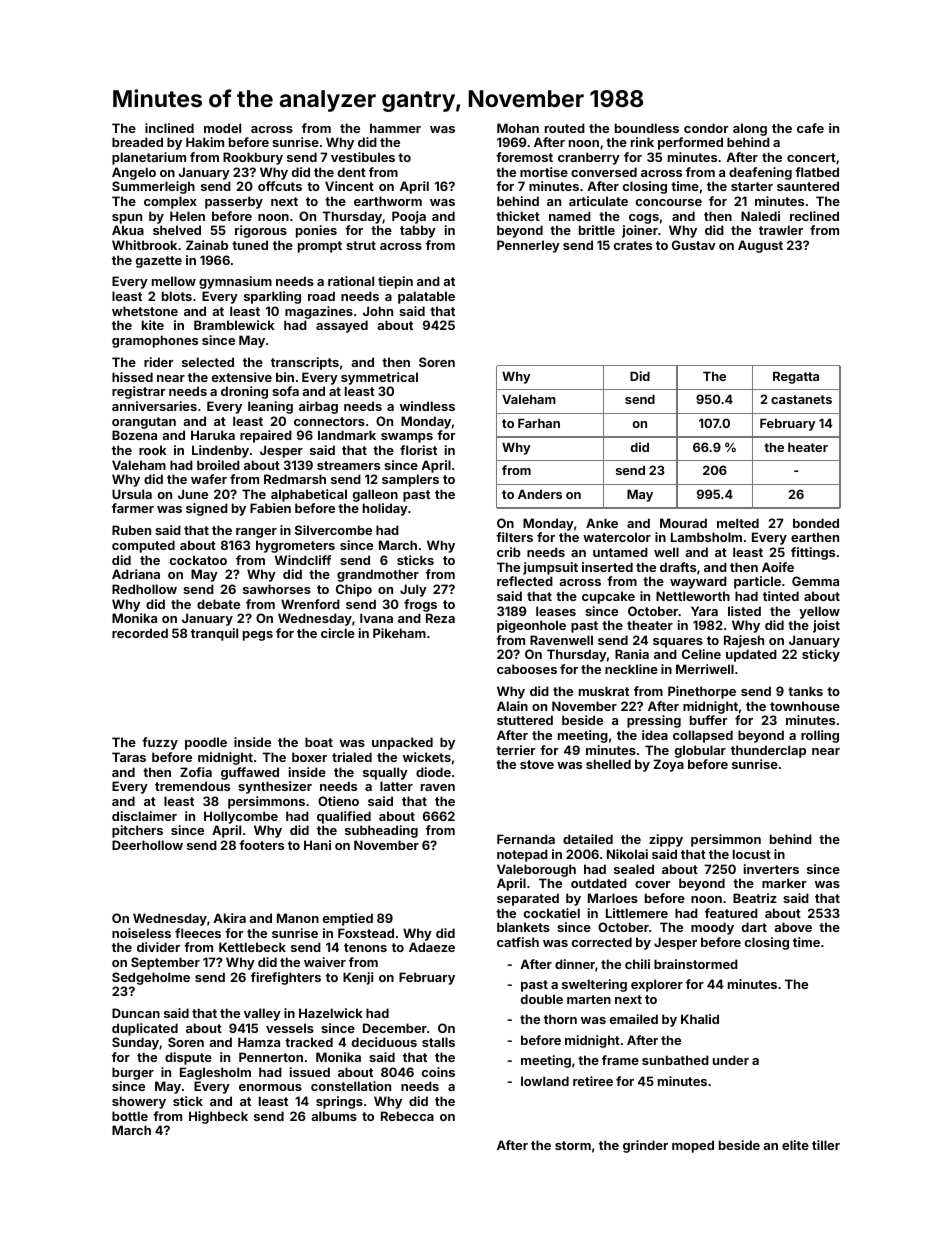  What do you see at coordinates (645, 1146) in the screenshot?
I see `grinder` at bounding box center [645, 1146].
